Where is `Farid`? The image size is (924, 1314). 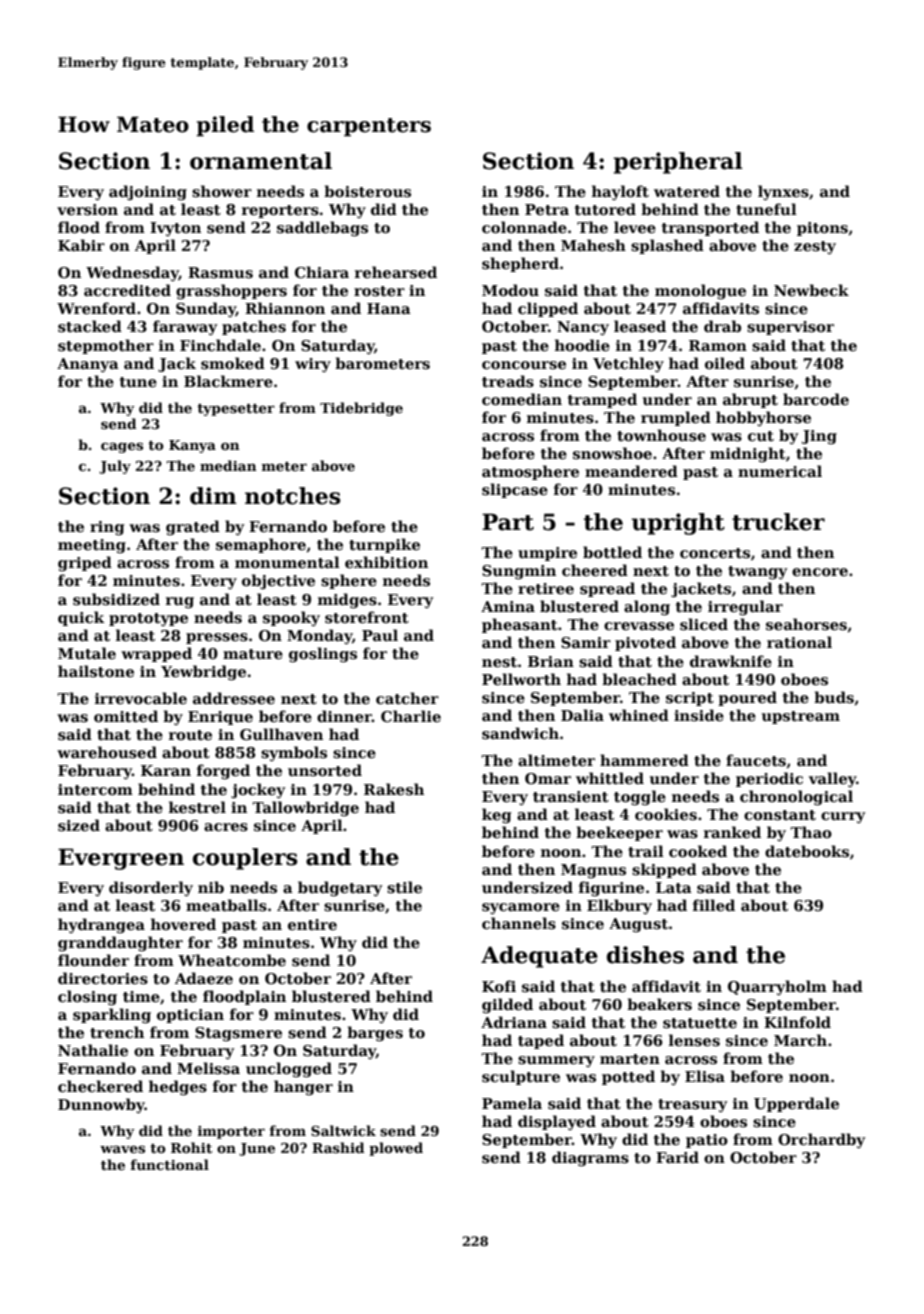
Farid is located at coordinates (677, 1157).
